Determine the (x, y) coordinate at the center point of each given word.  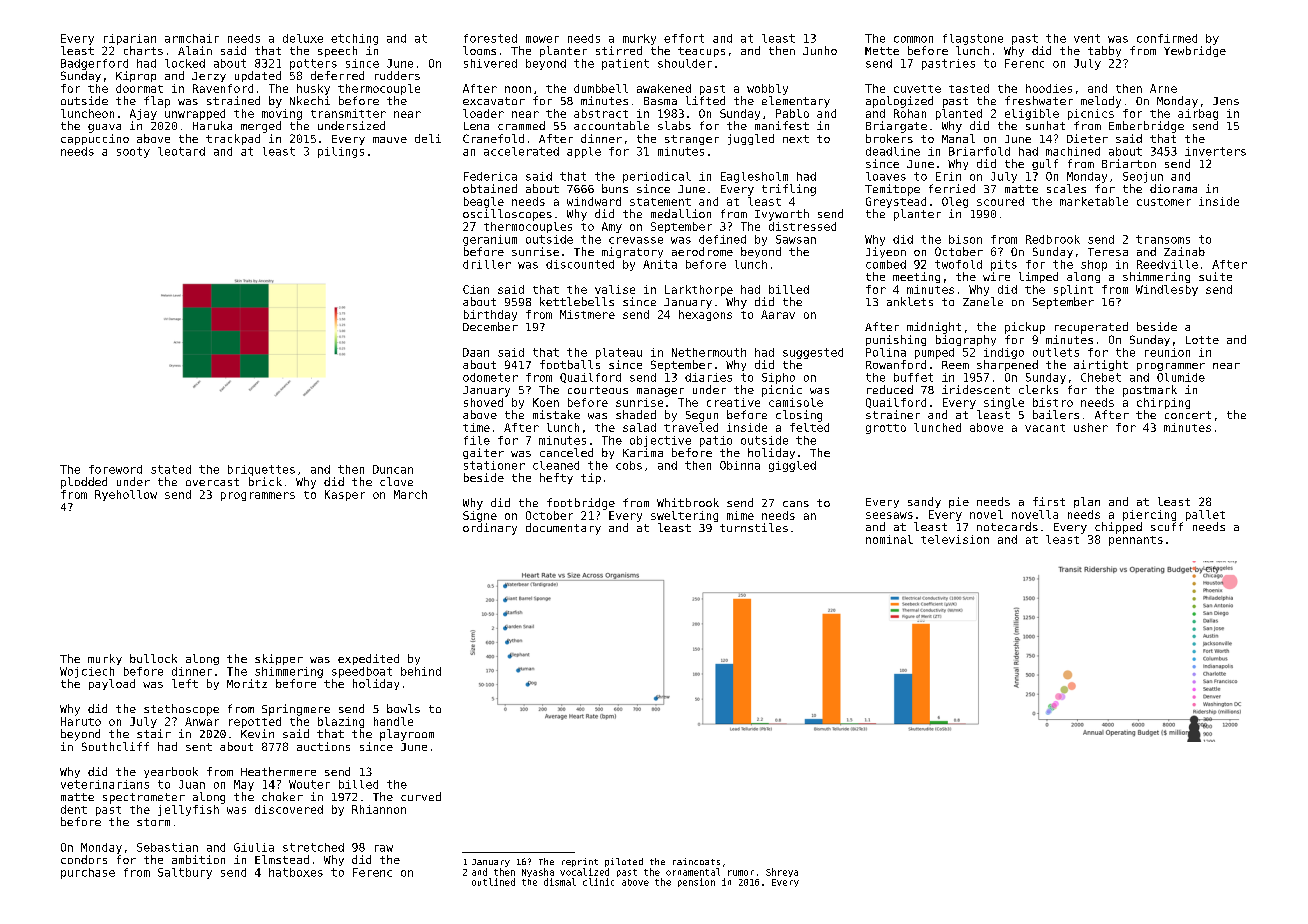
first (1049, 501)
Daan (476, 352)
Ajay (143, 114)
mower (542, 39)
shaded (636, 414)
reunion (1167, 352)
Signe (480, 516)
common (913, 39)
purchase (88, 873)
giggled (792, 466)
